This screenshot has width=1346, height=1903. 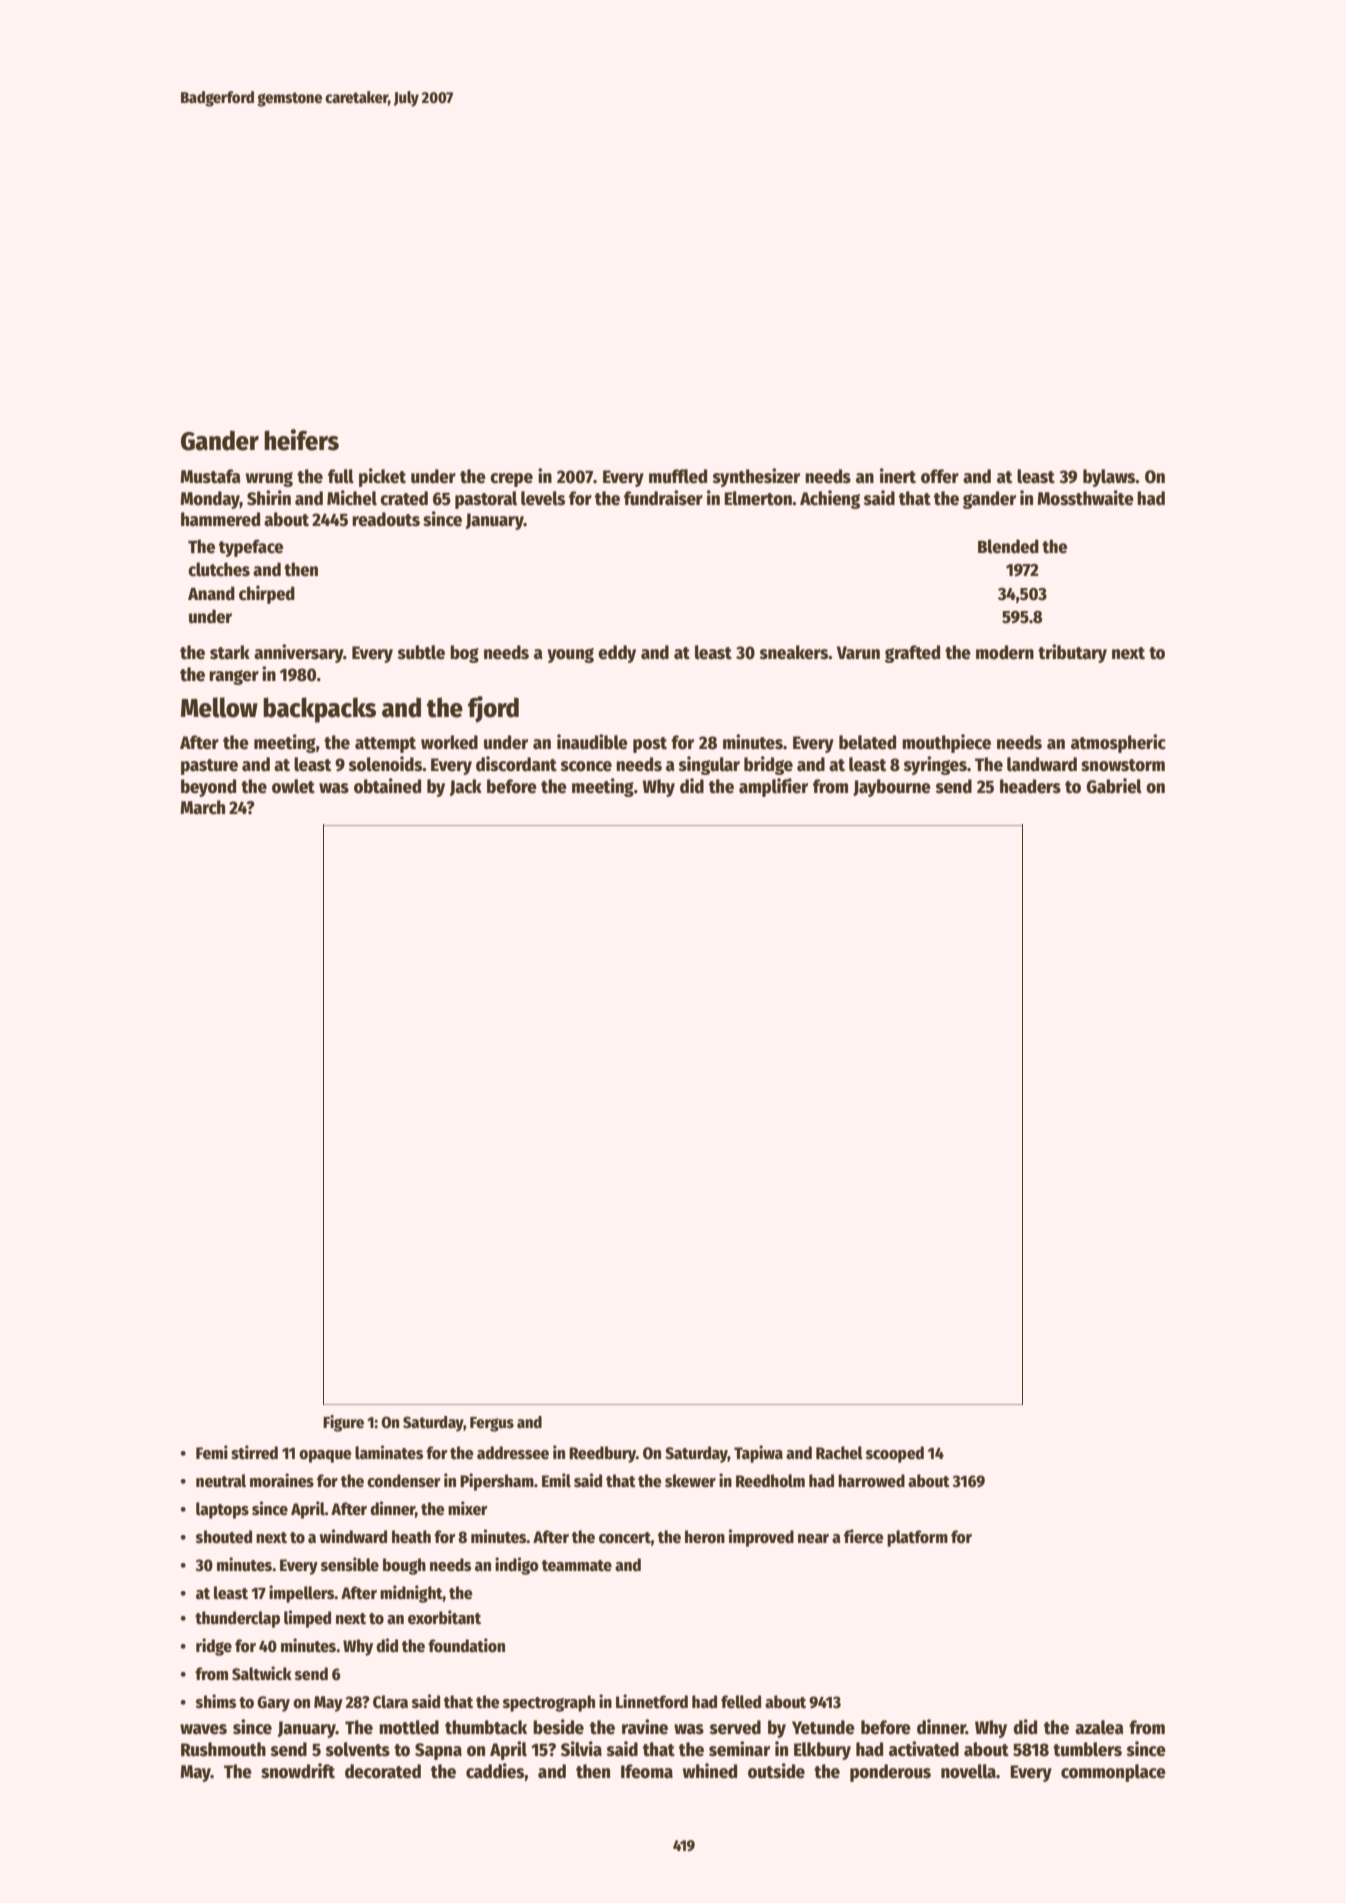 I want to click on Rachel, so click(x=839, y=1453).
